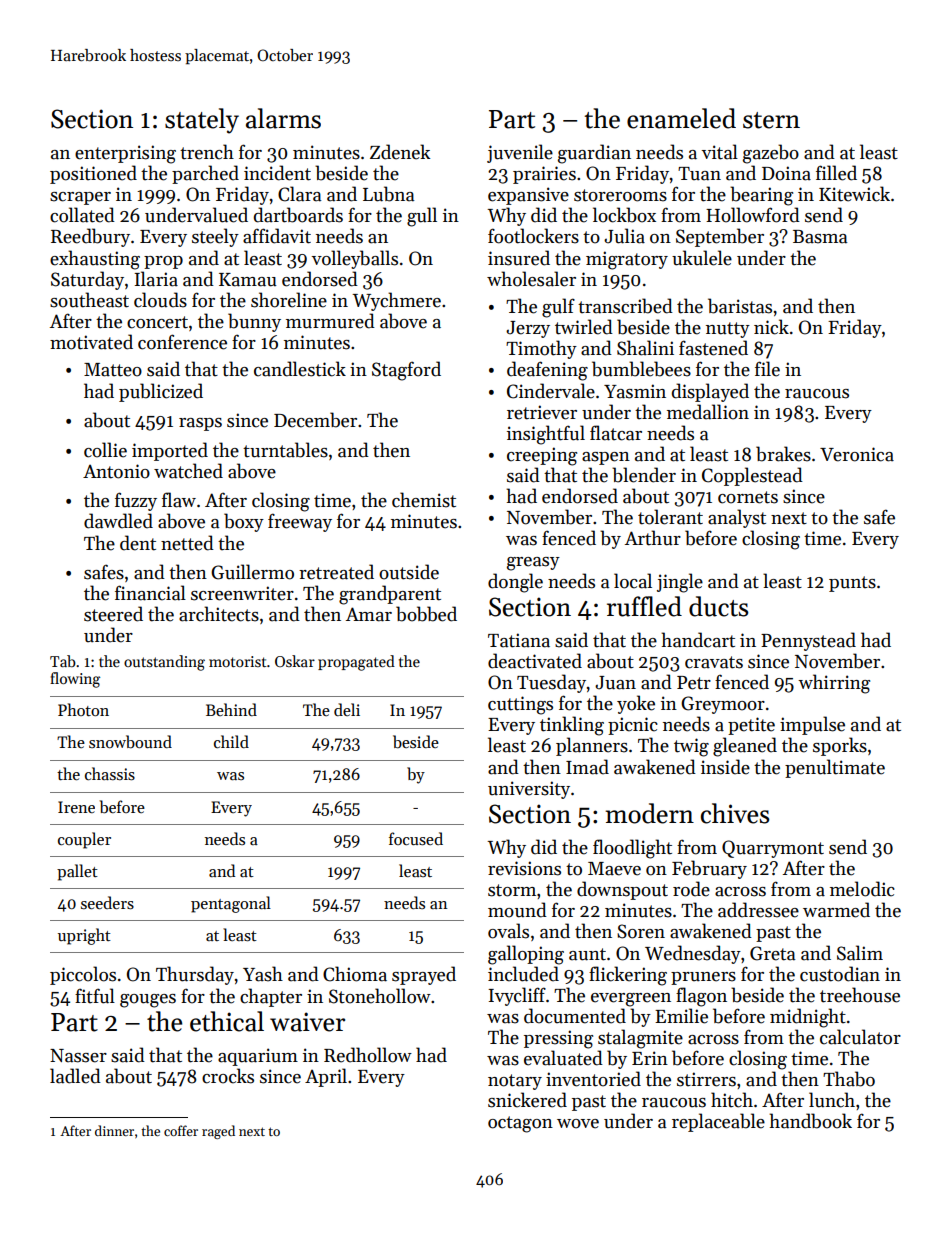 This image has width=952, height=1233. Describe the element at coordinates (854, 194) in the image. I see `Kitewick` at that location.
